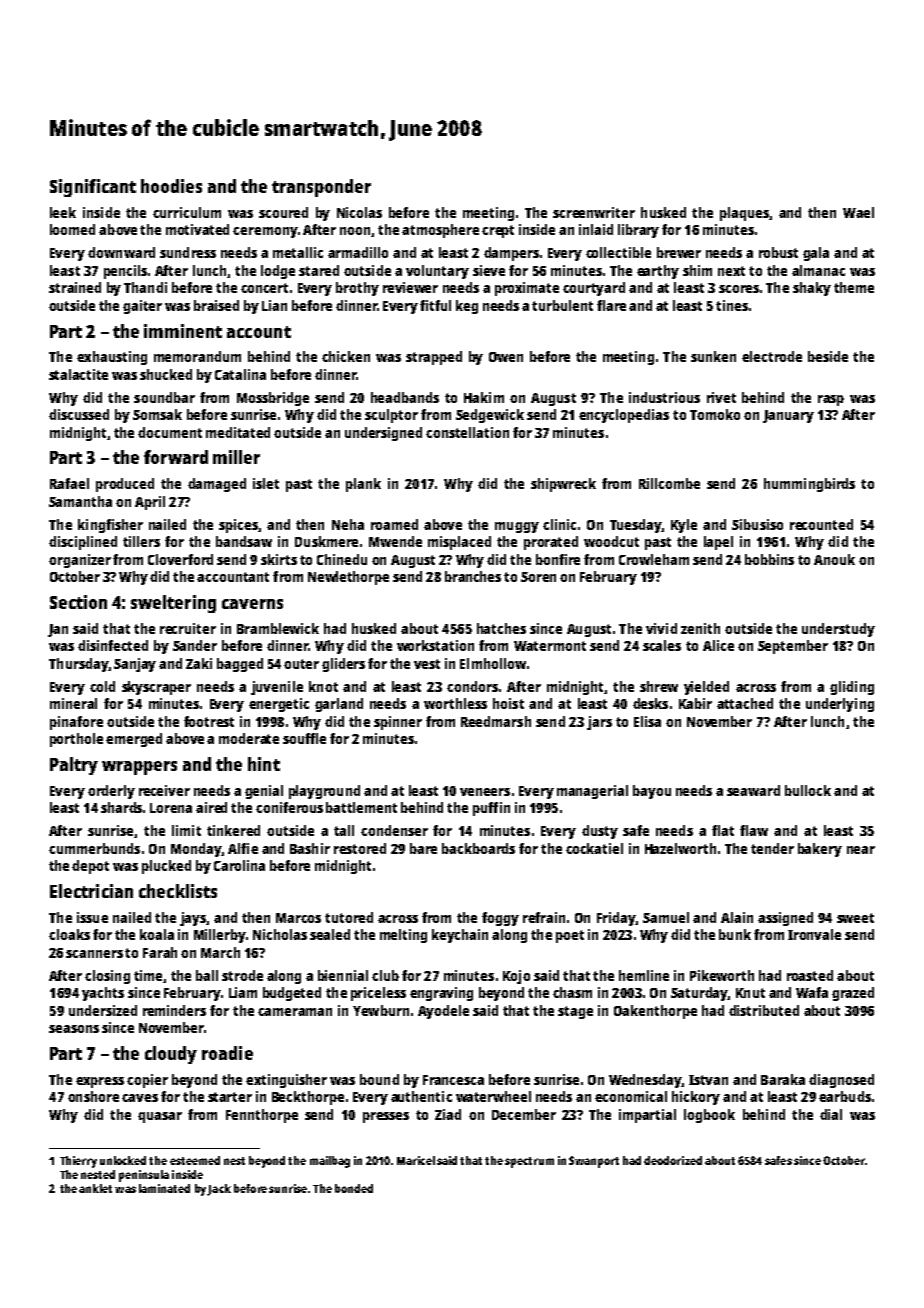 This image has height=1308, width=924. Describe the element at coordinates (831, 1114) in the image. I see `dial` at that location.
